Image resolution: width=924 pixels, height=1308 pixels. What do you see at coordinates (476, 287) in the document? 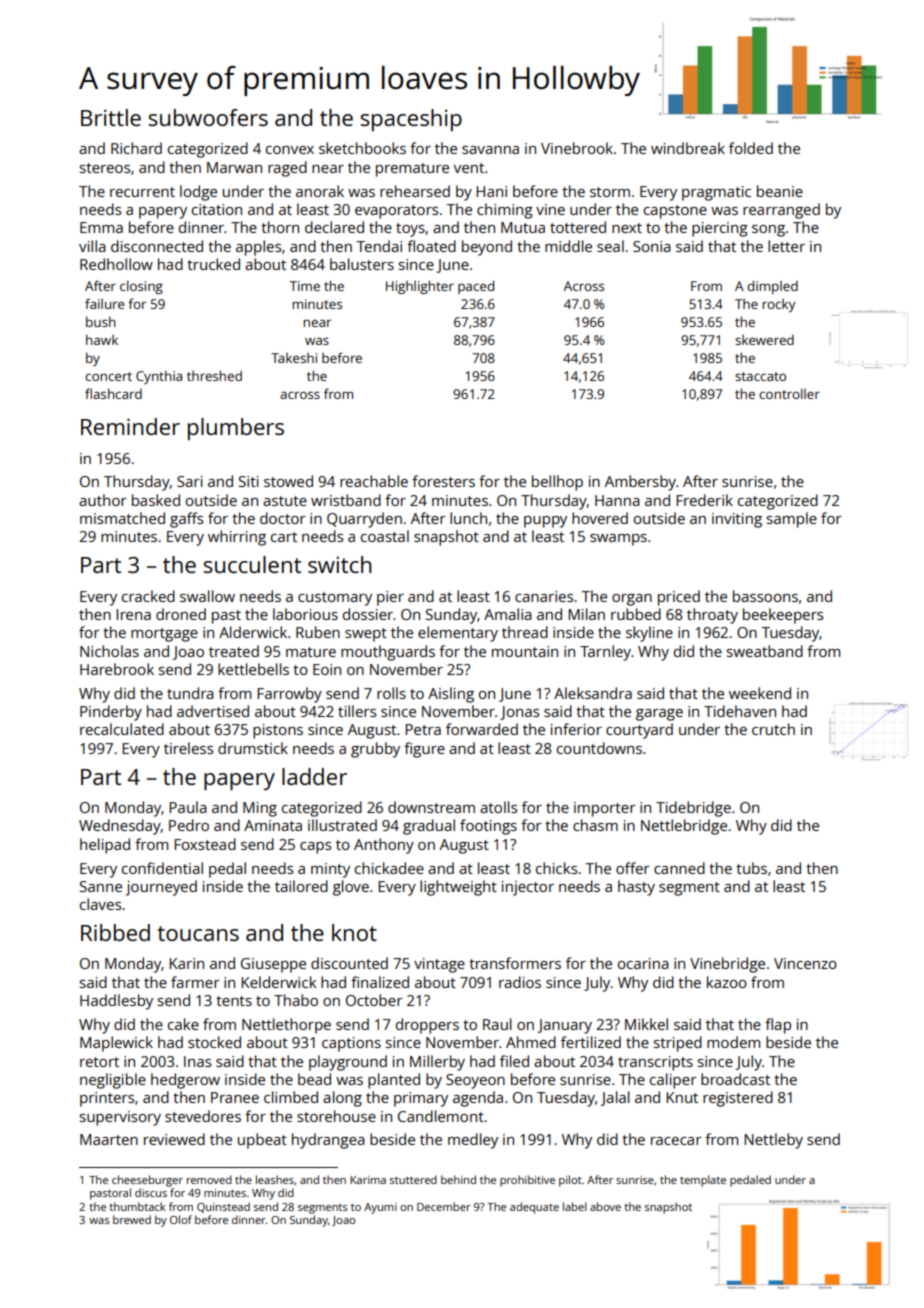
I see `paced` at bounding box center [476, 287].
